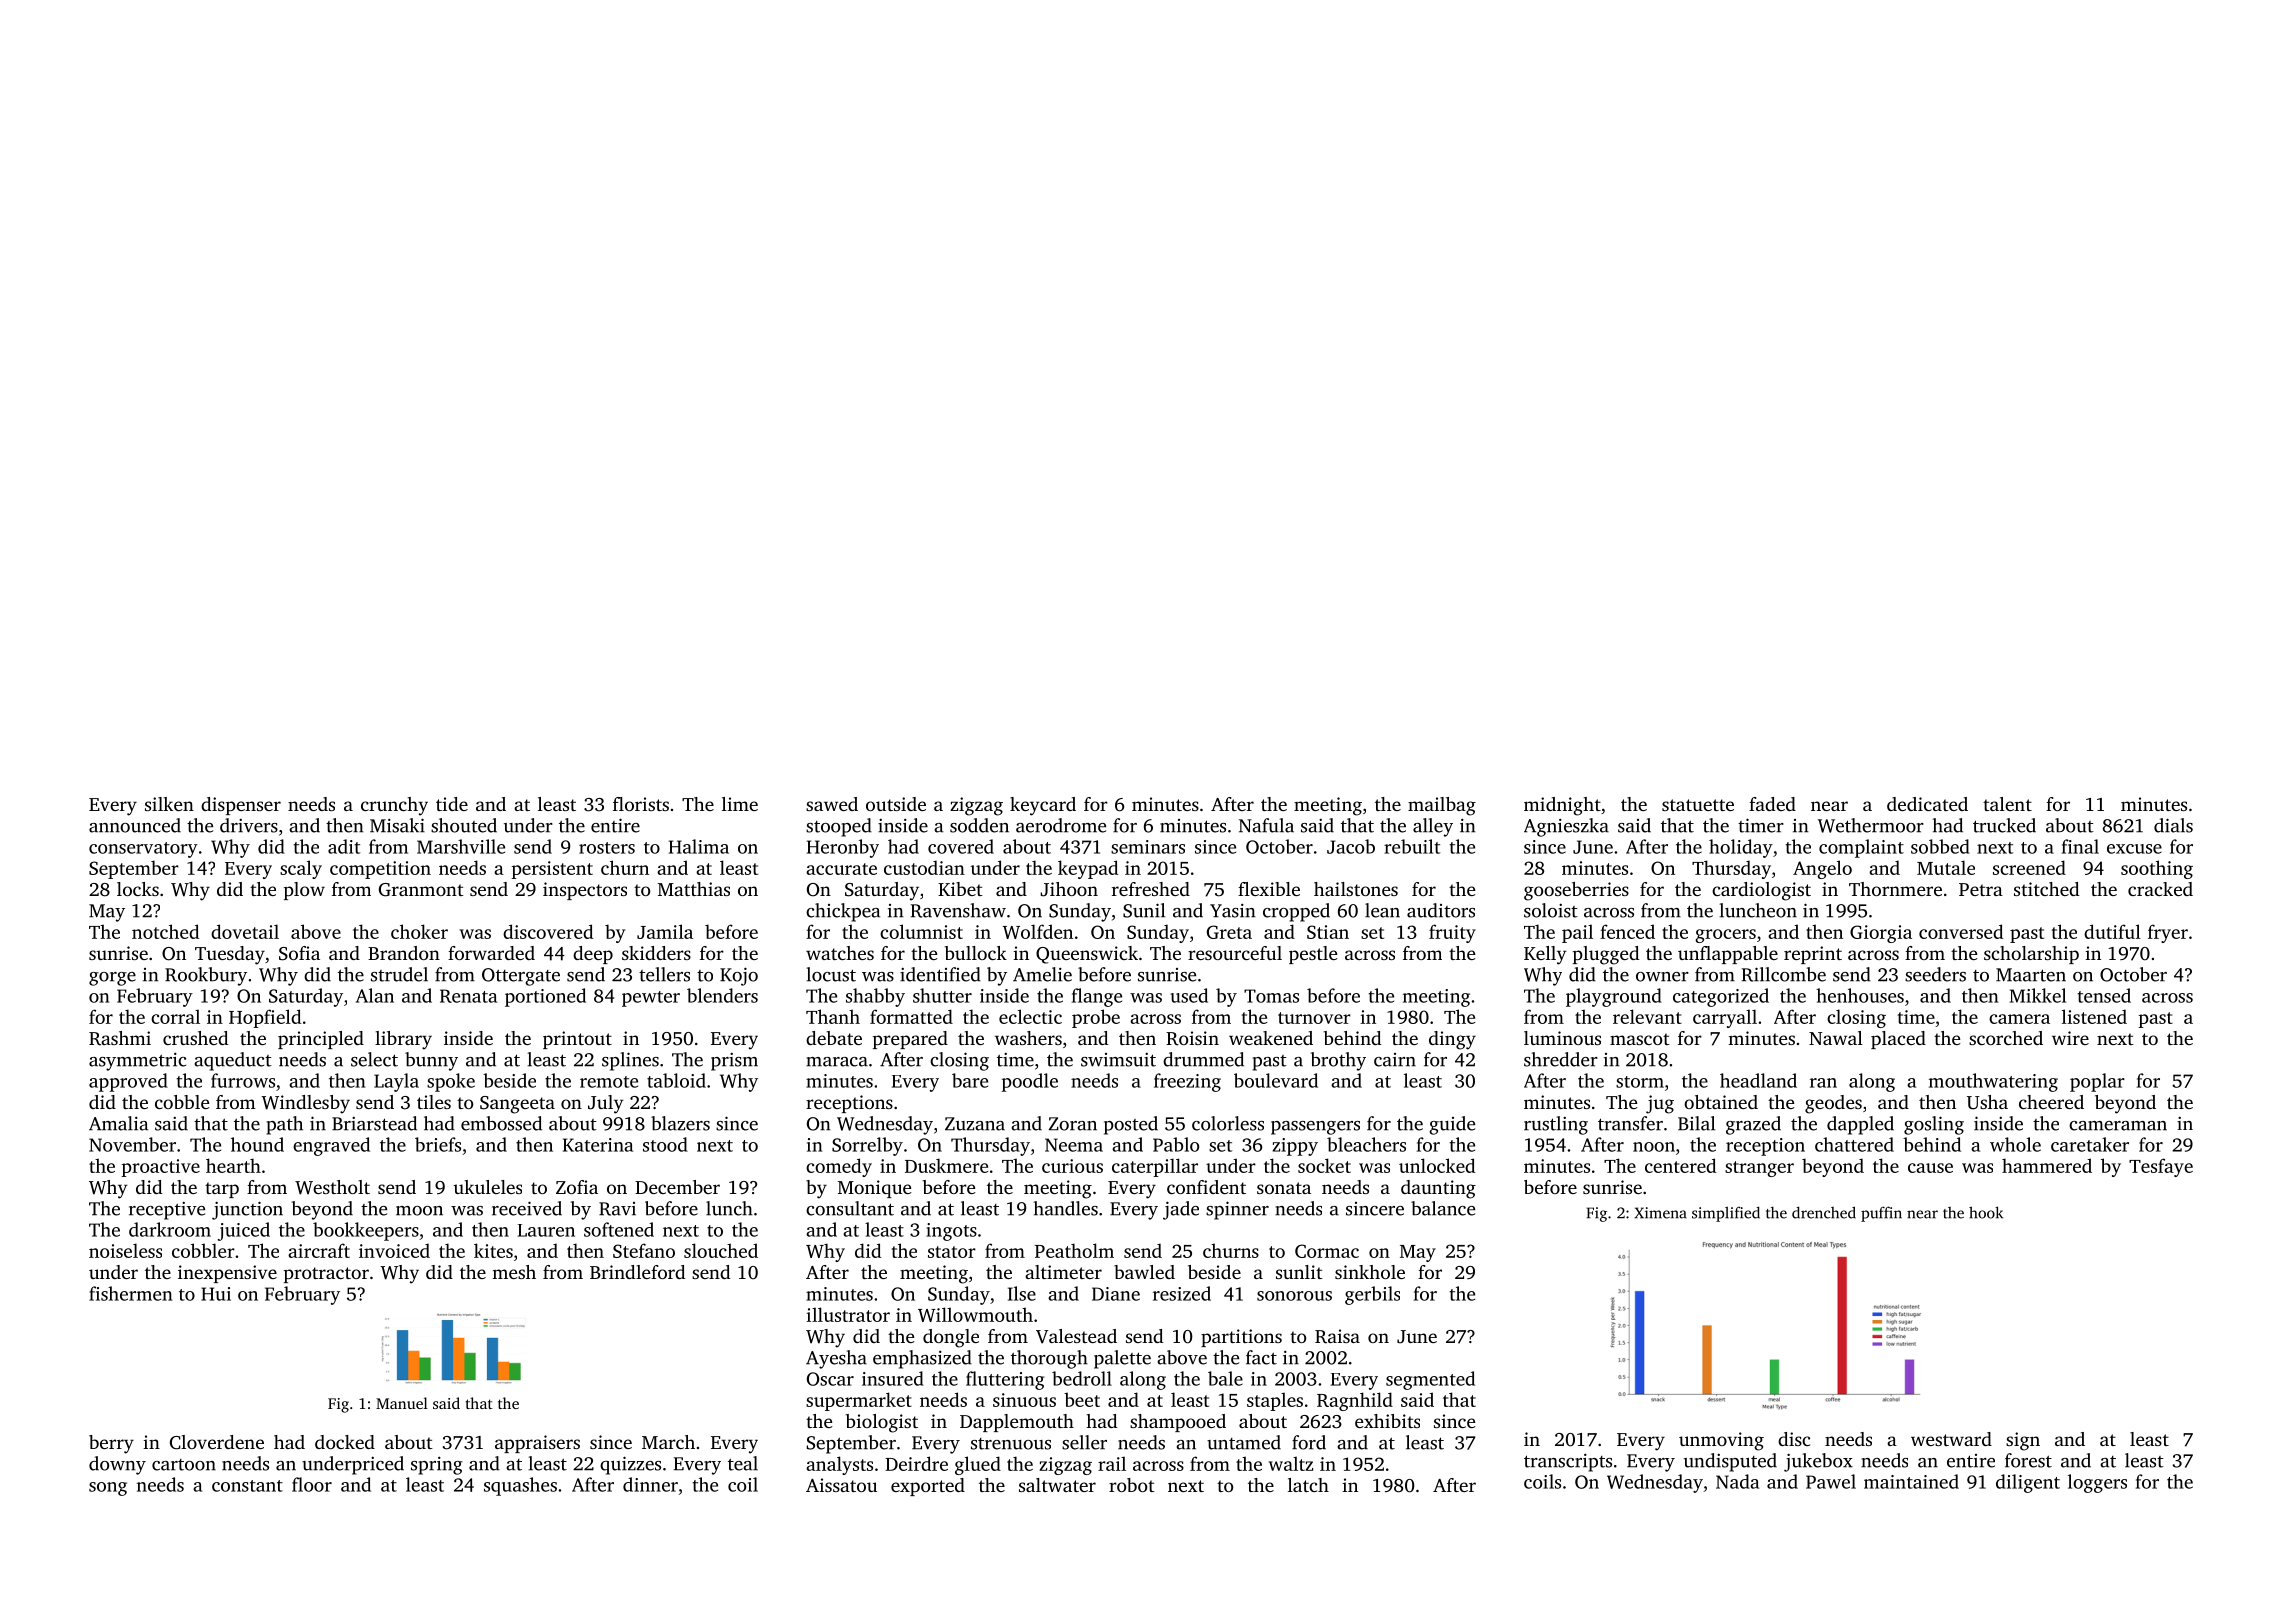  What do you see at coordinates (1935, 974) in the screenshot?
I see `seeders` at bounding box center [1935, 974].
